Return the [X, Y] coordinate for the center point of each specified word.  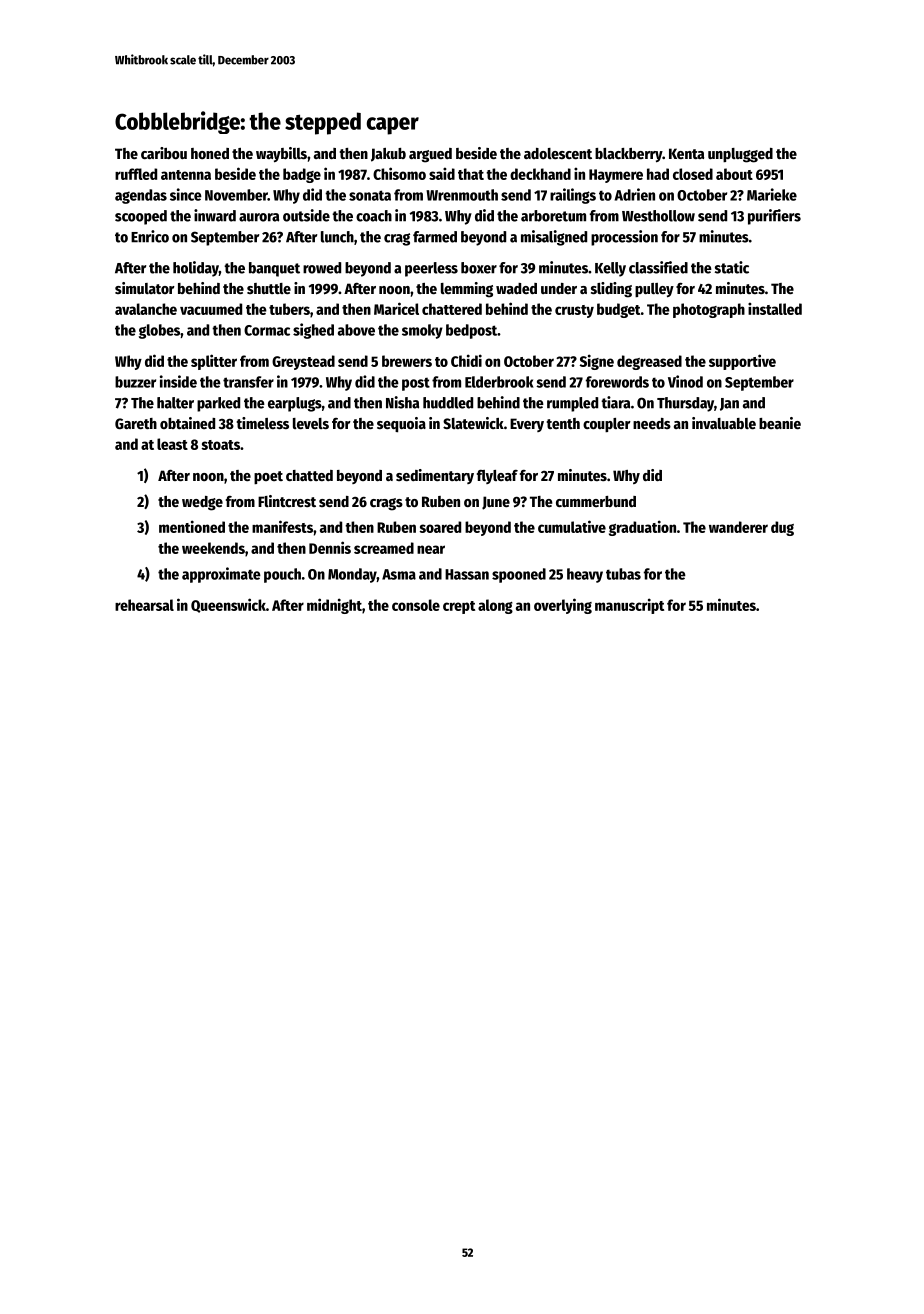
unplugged [740, 155]
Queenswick [228, 605]
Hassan [467, 574]
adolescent [558, 153]
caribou [164, 153]
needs [652, 423]
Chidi [466, 360]
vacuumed [211, 309]
